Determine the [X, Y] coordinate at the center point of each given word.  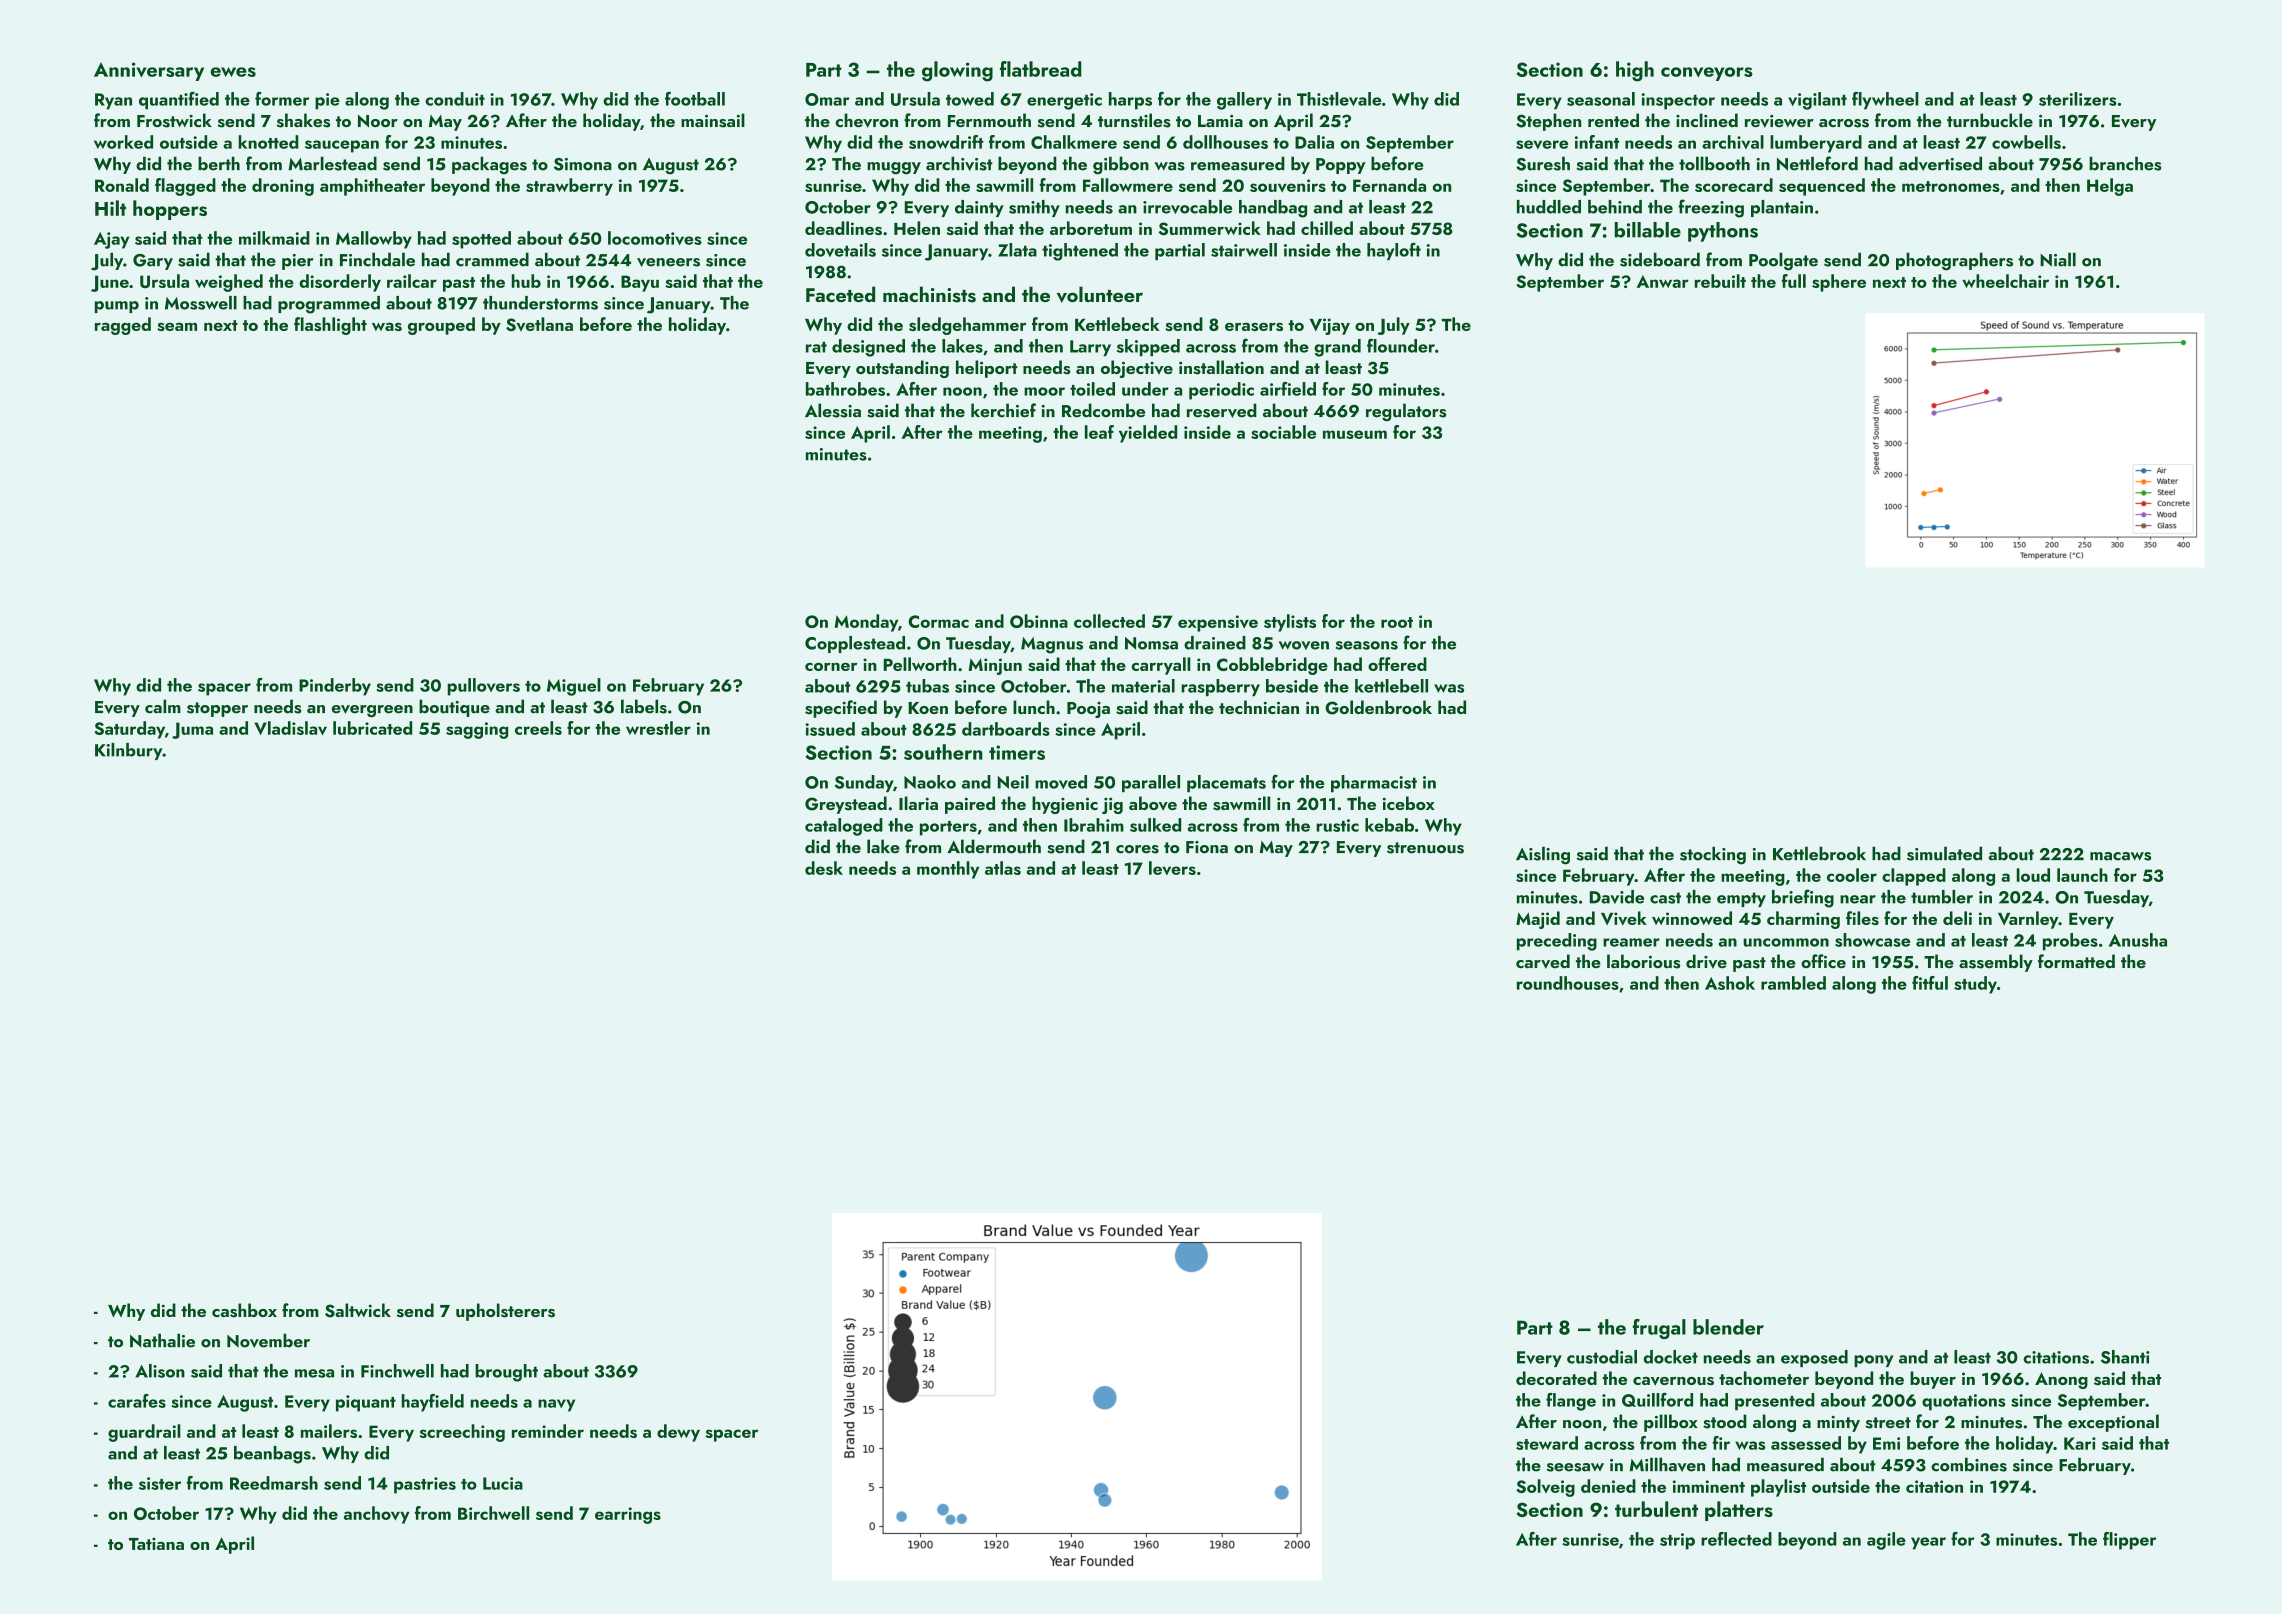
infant [1597, 142]
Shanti [2125, 1357]
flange [1571, 1402]
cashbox [244, 1310]
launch [2082, 875]
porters [948, 828]
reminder [548, 1431]
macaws [2120, 856]
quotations [1963, 1402]
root [1397, 622]
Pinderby [335, 687]
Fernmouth [989, 120]
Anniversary [149, 71]
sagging [477, 730]
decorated [1556, 1378]
